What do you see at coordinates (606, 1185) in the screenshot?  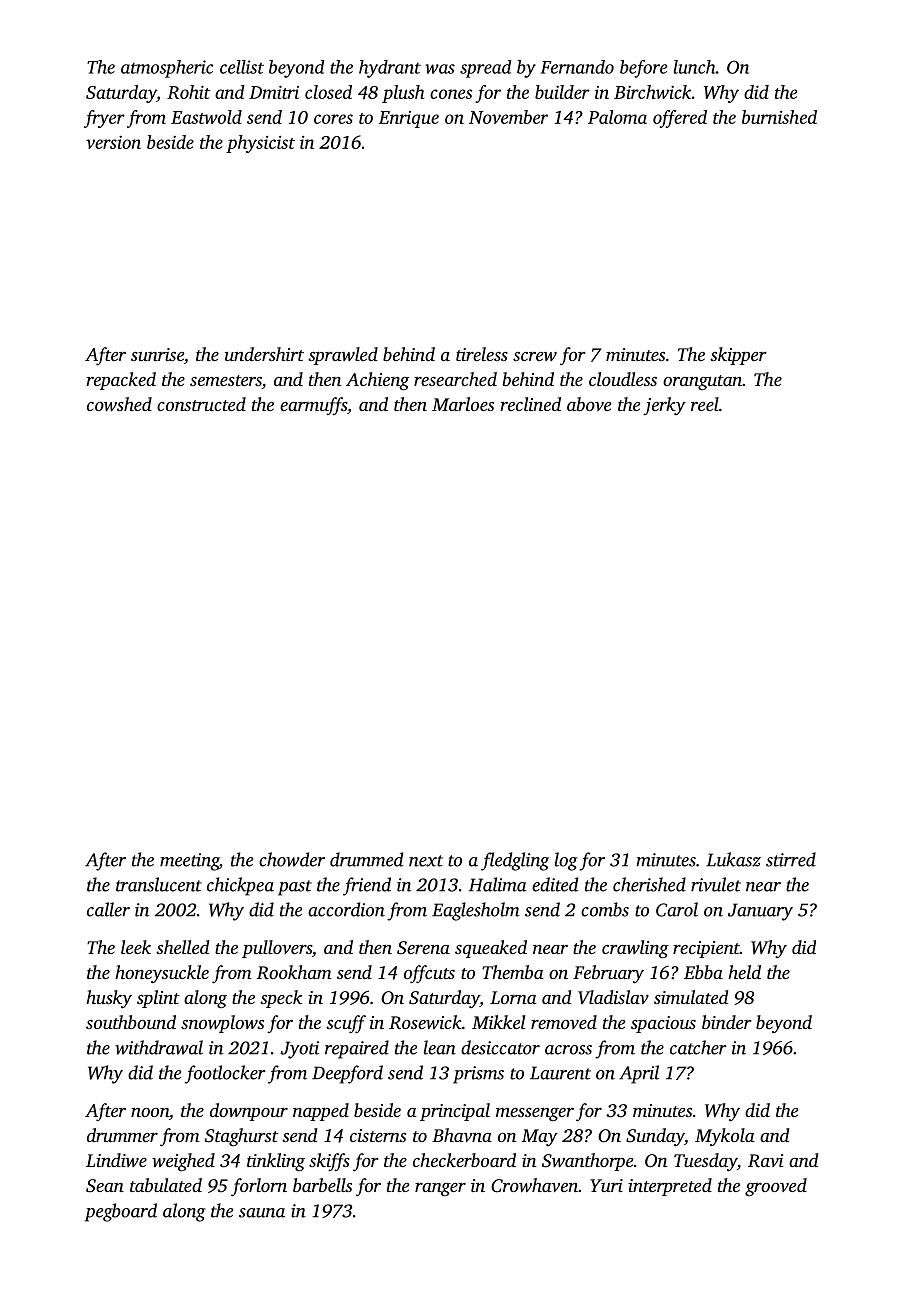 I see `Yuri` at bounding box center [606, 1185].
